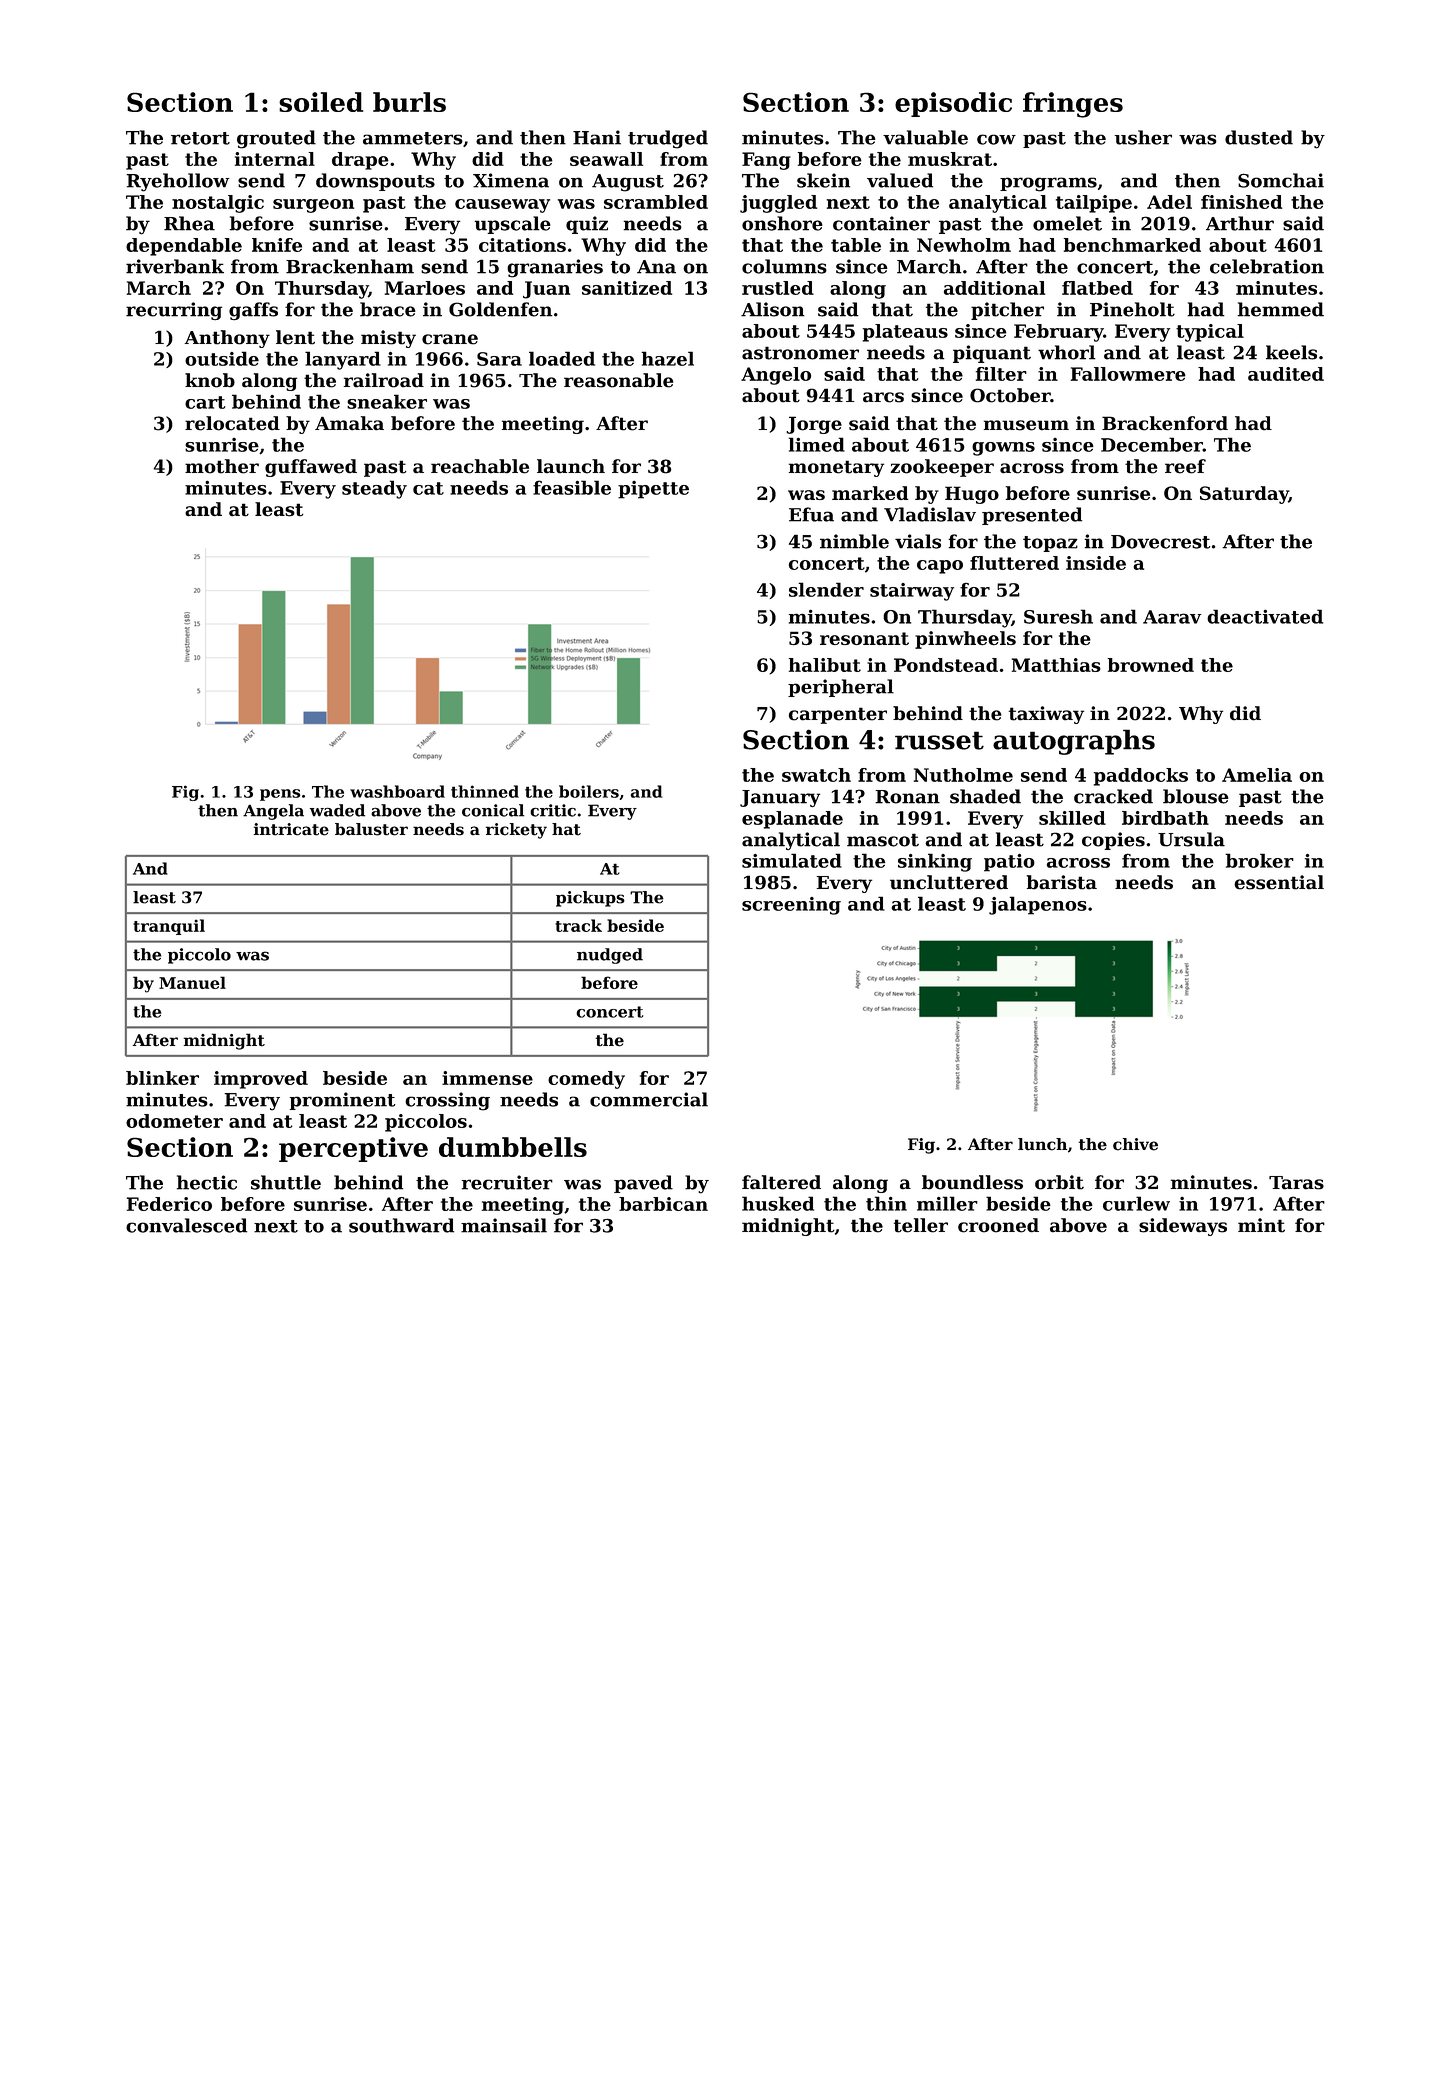 The image size is (1450, 2100). Describe the element at coordinates (1062, 882) in the document. I see `barista` at that location.
